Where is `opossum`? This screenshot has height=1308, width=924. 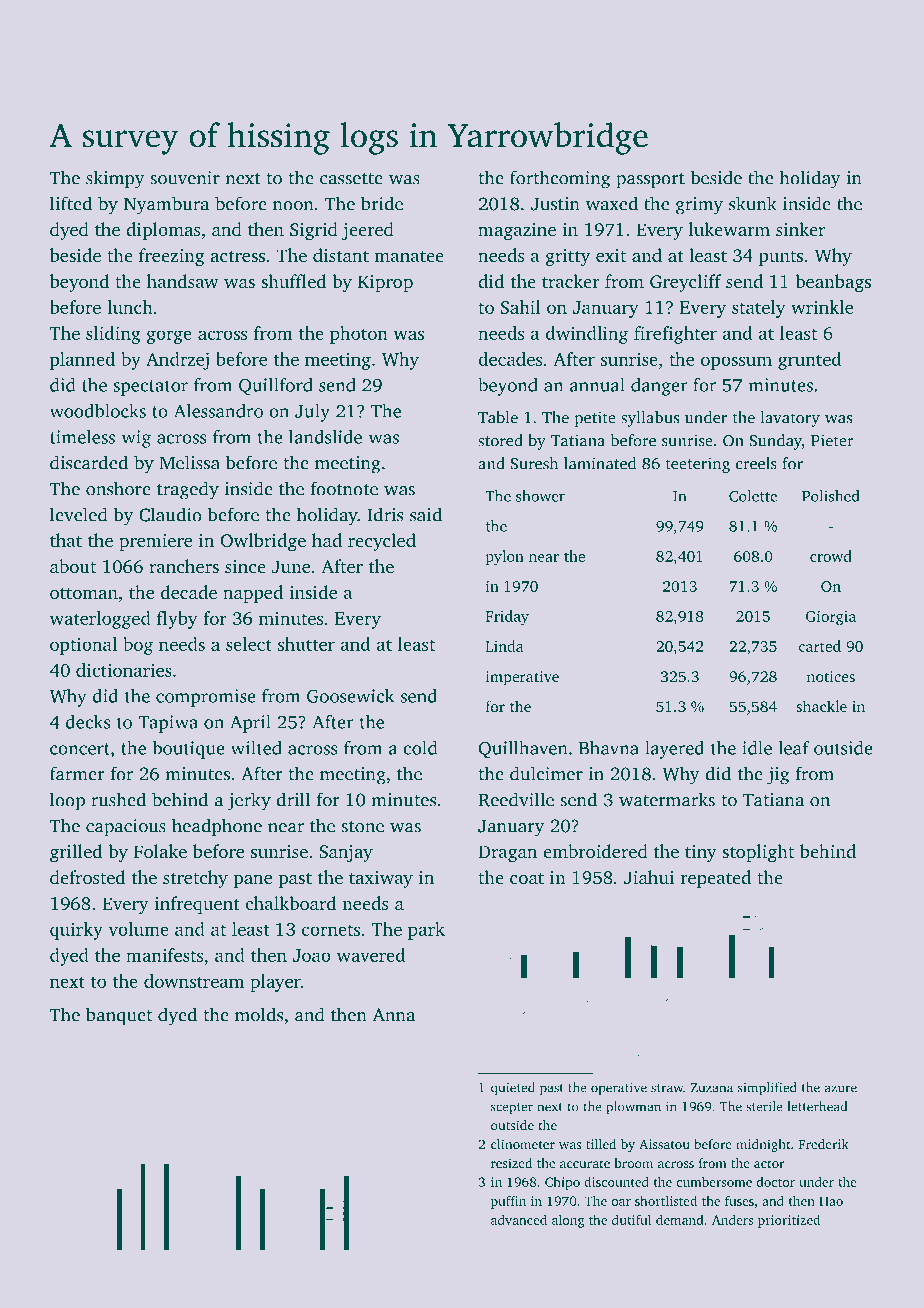
opossum is located at coordinates (736, 363).
